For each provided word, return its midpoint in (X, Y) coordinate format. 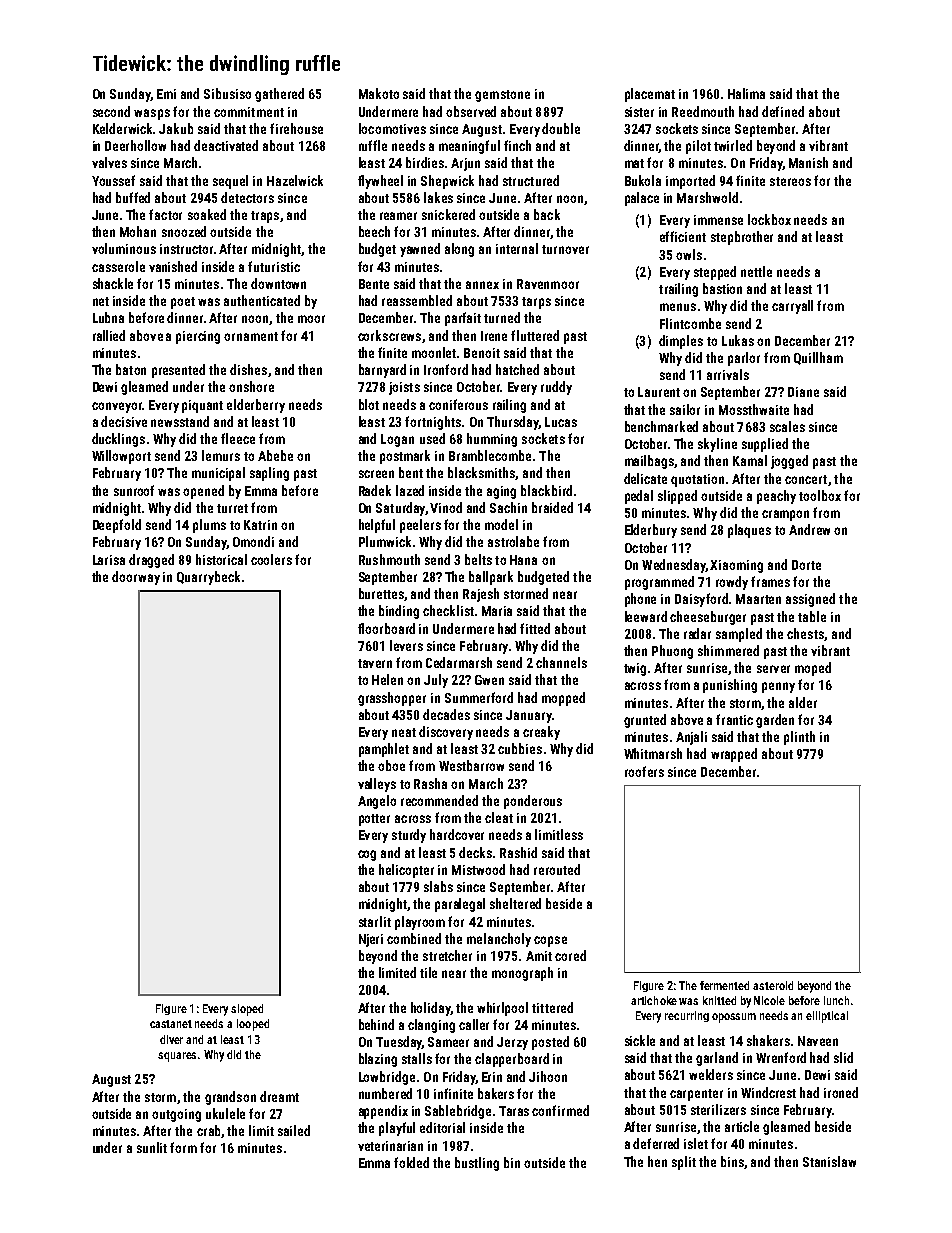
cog (367, 855)
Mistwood (478, 869)
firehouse (296, 128)
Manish (808, 162)
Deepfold (117, 526)
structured (531, 180)
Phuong (672, 652)
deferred (656, 1143)
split (684, 1163)
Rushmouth (389, 559)
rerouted (557, 869)
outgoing (176, 1115)
